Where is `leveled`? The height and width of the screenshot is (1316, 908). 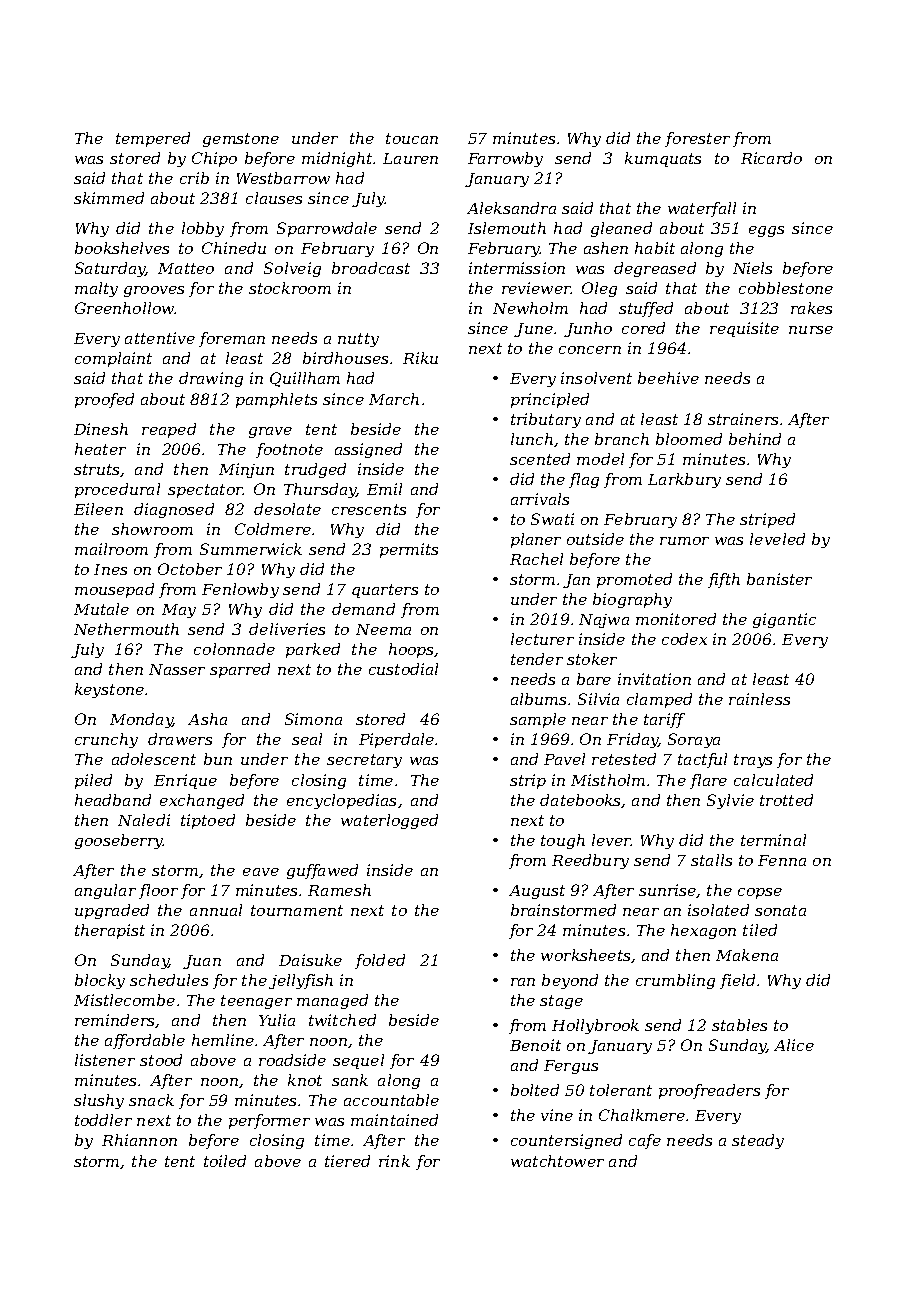
leveled is located at coordinates (777, 539).
